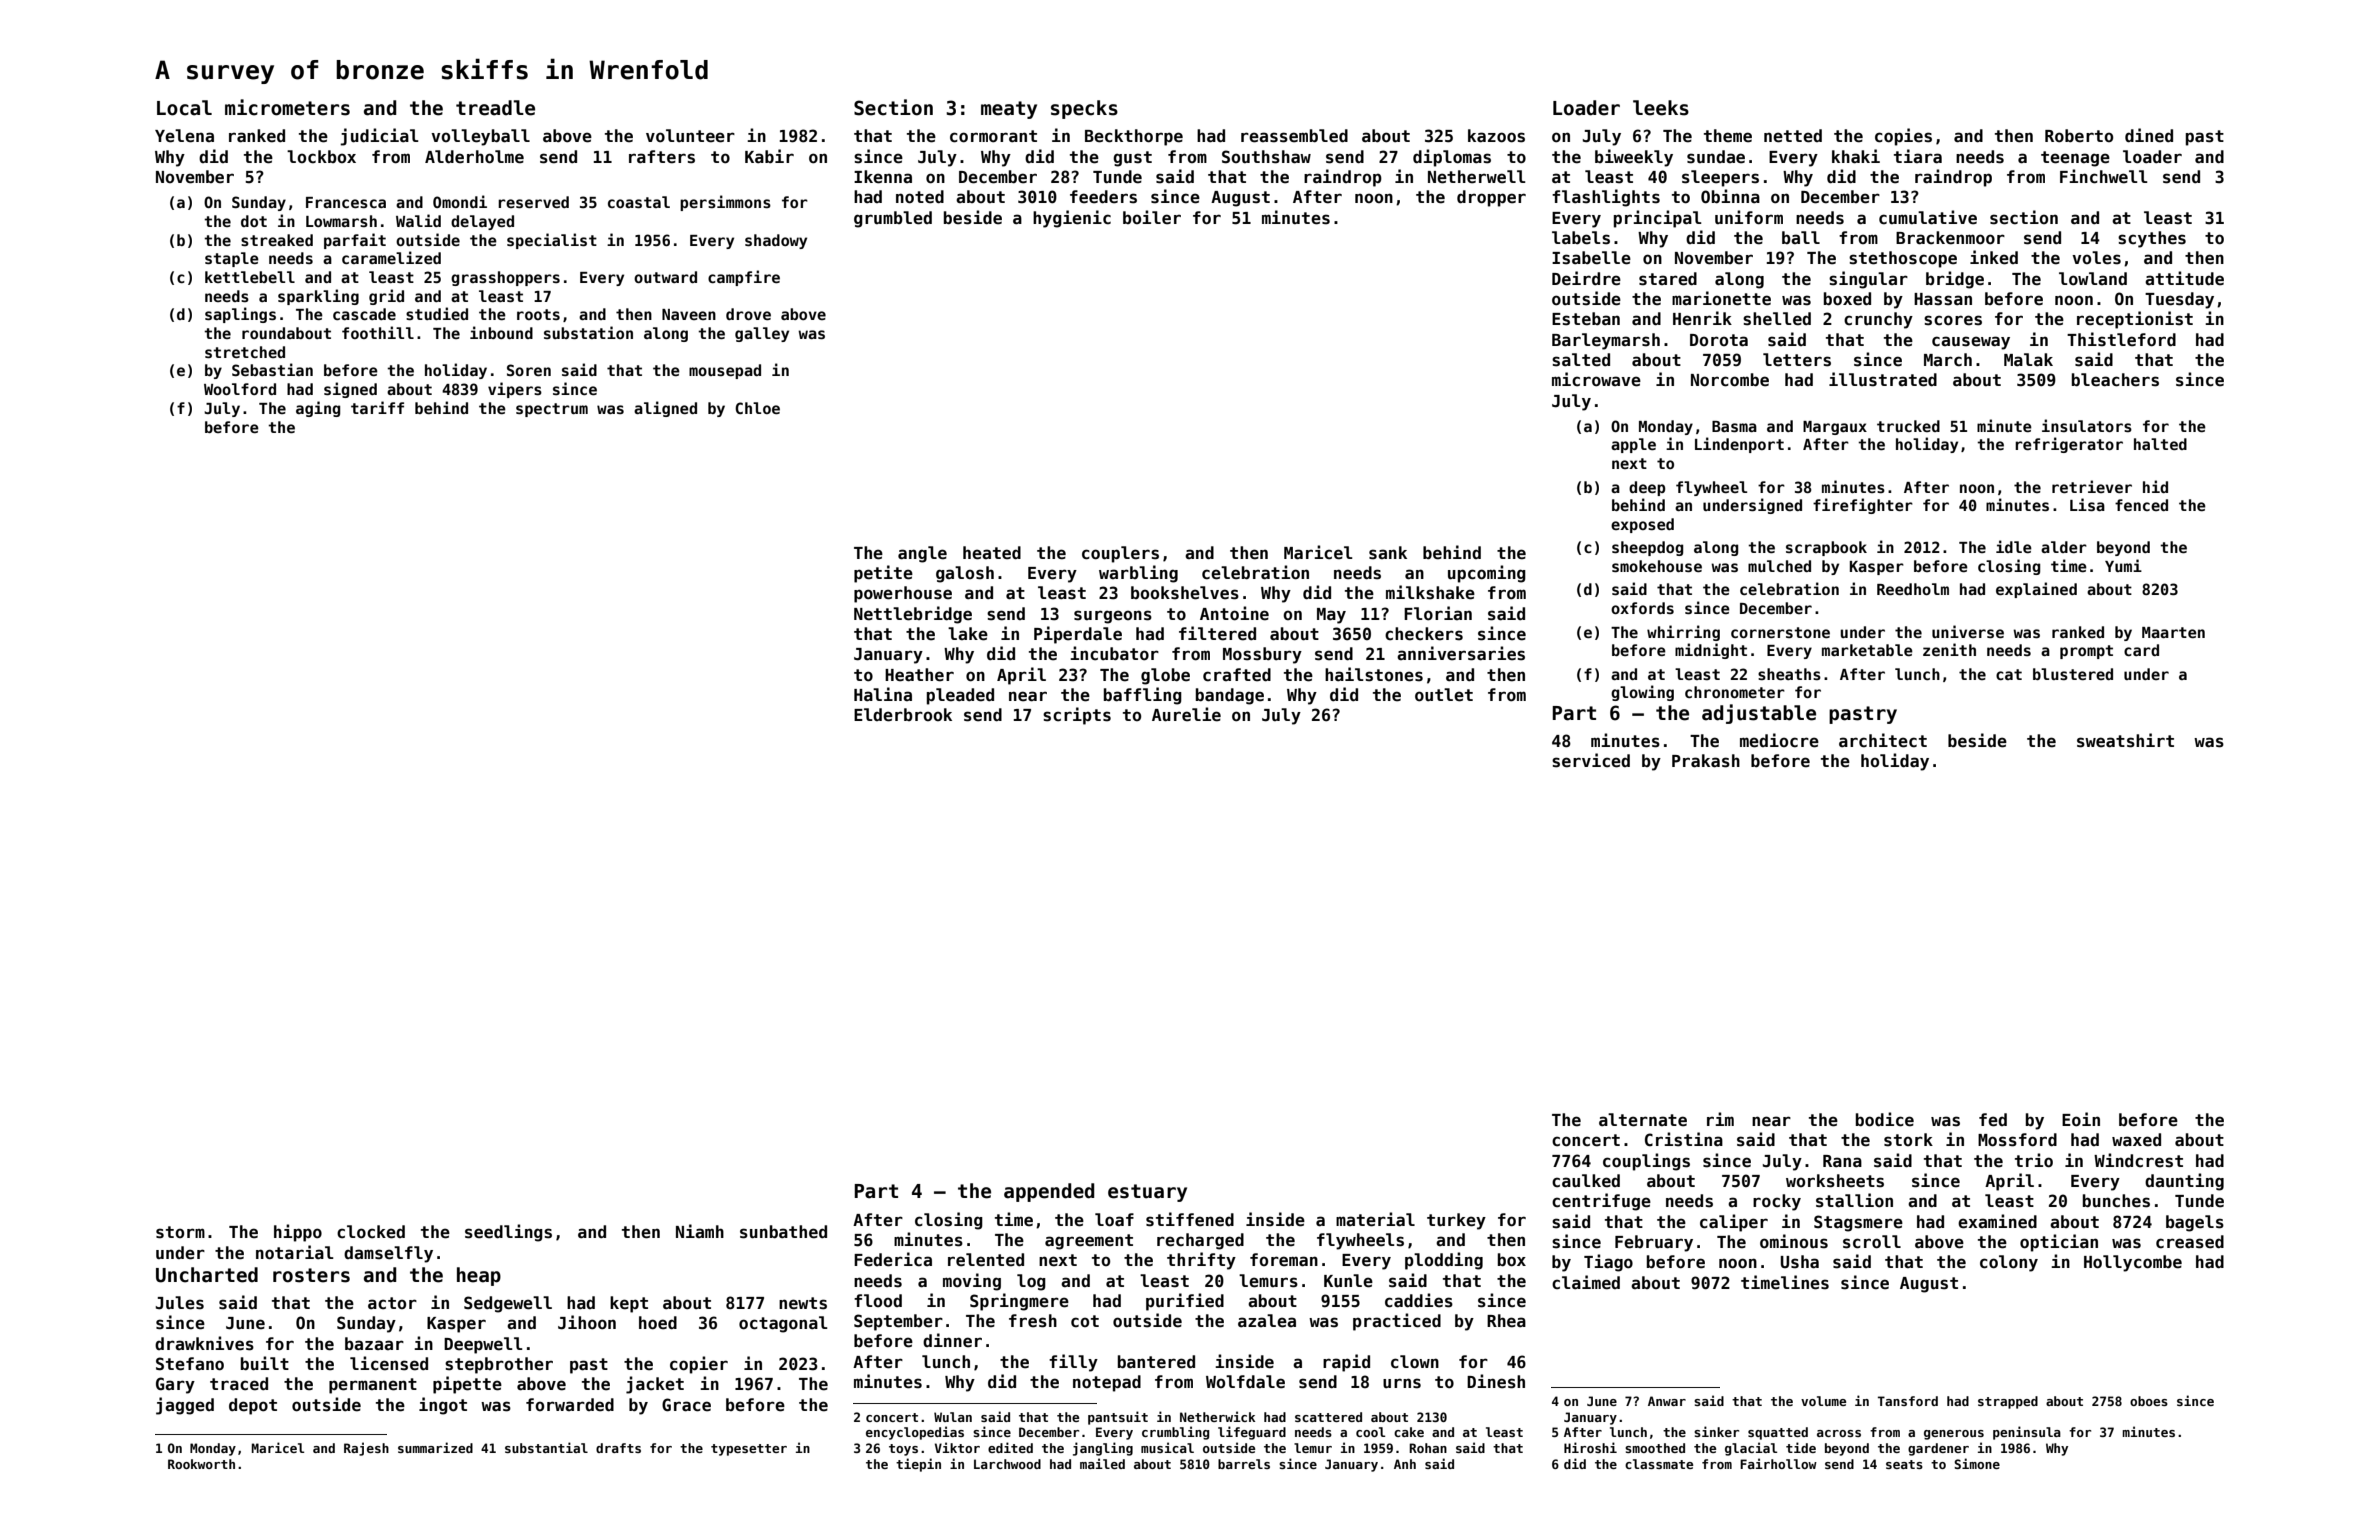  I want to click on reassembled, so click(1294, 136).
